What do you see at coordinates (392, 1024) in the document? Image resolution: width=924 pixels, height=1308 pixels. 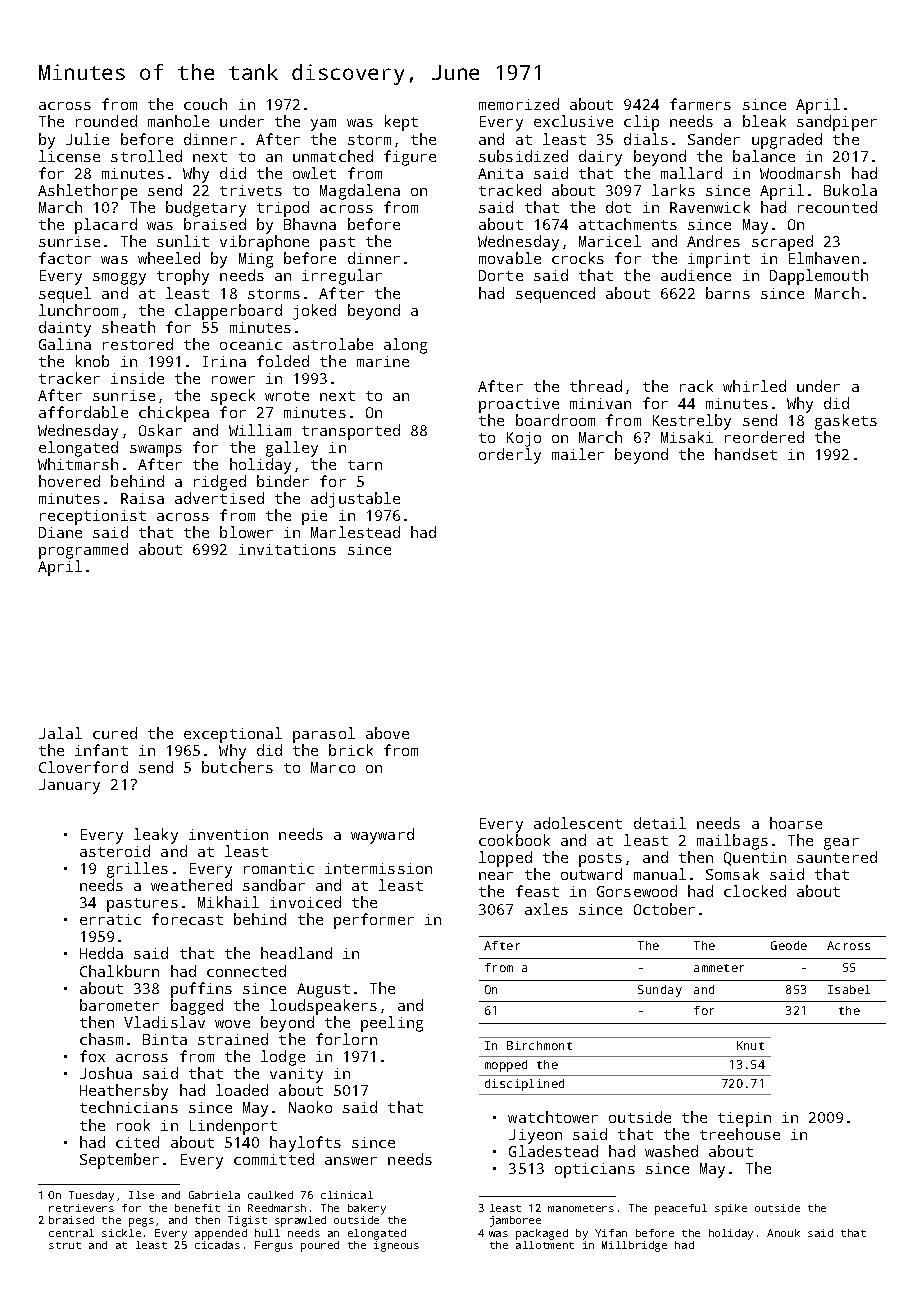 I see `peeling` at bounding box center [392, 1024].
